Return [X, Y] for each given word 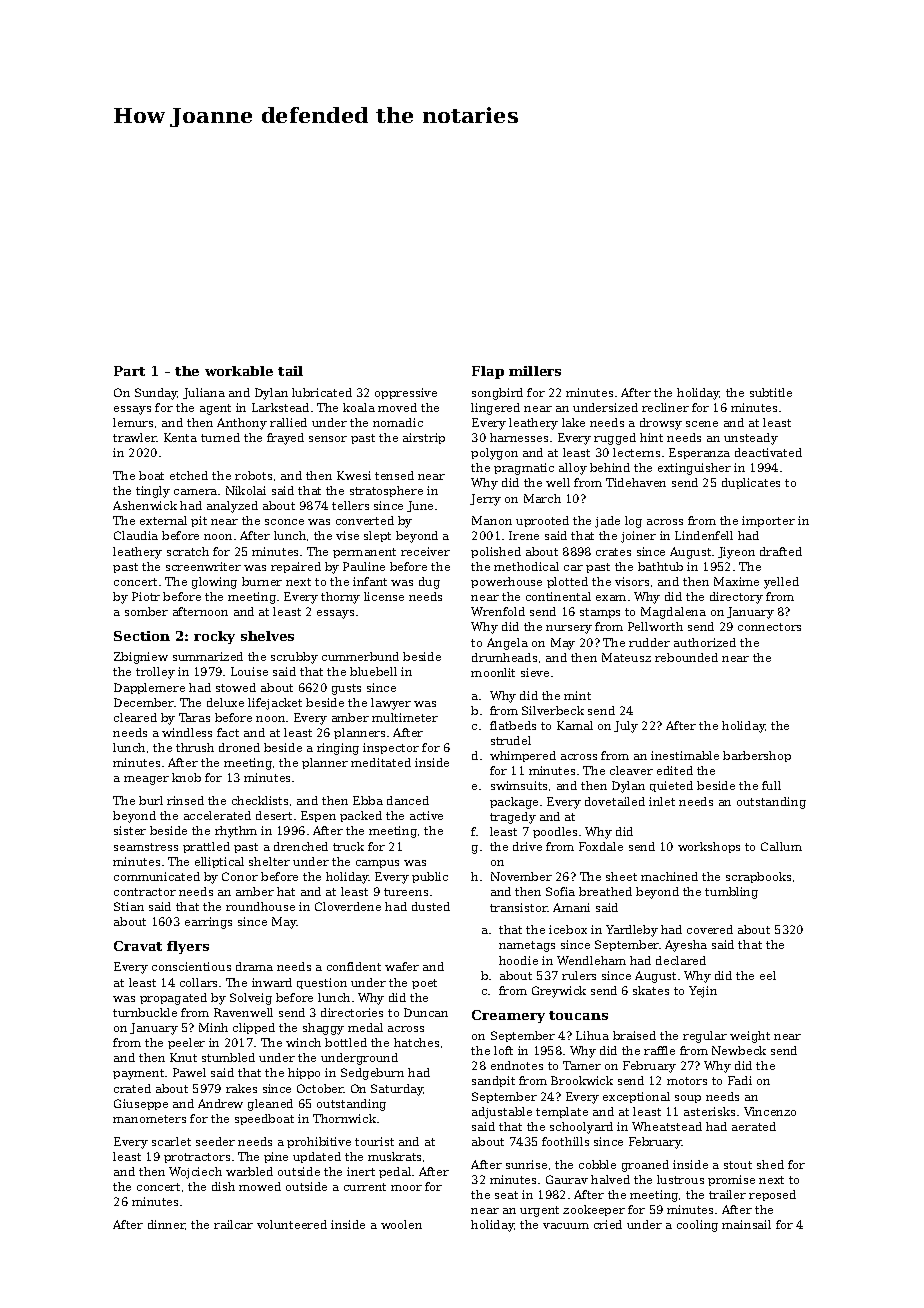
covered [710, 929]
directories [352, 1012]
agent [215, 409]
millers [535, 371]
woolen [401, 1224]
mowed [260, 1186]
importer [768, 521]
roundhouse [260, 906]
